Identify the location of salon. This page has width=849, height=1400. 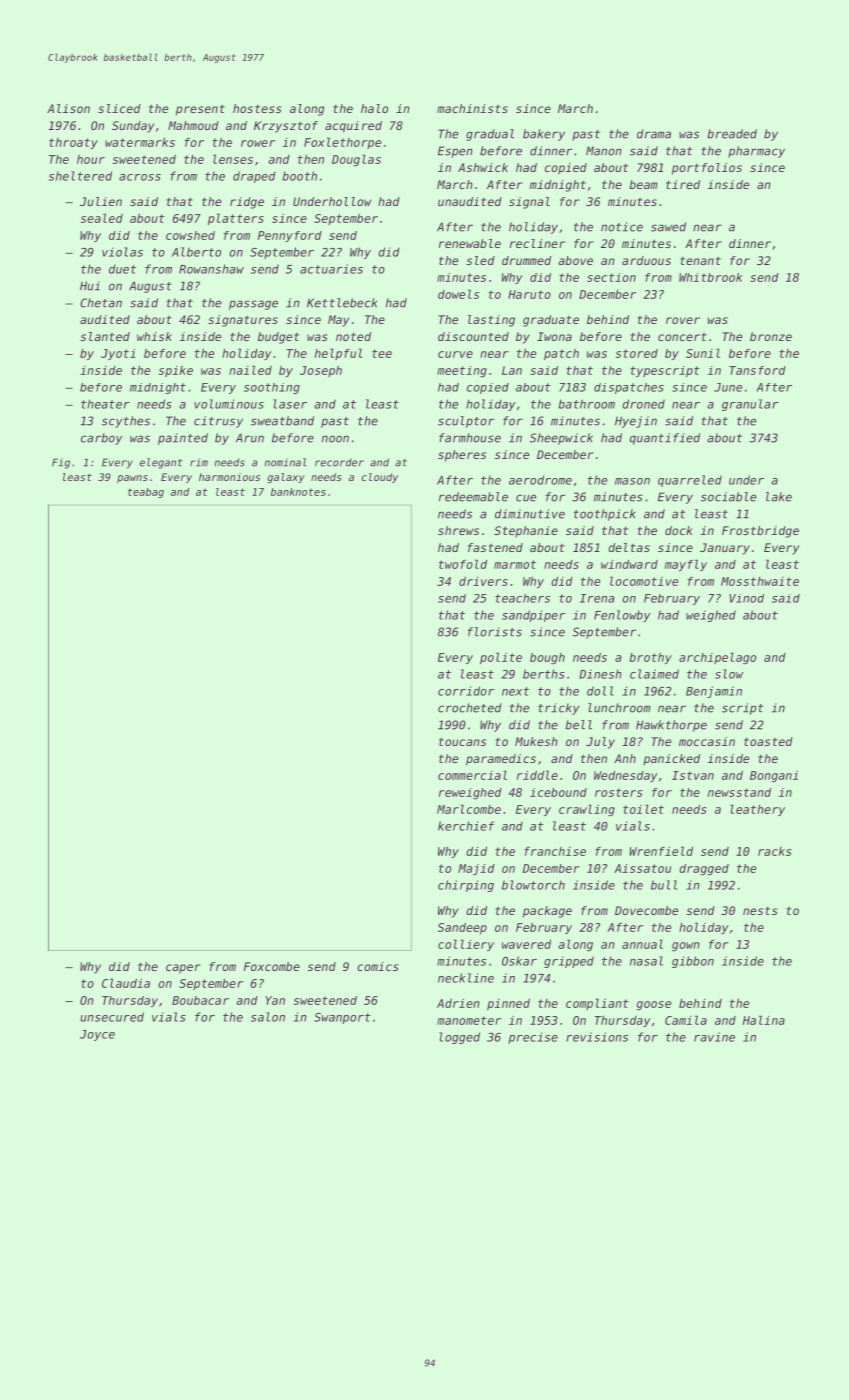
(268, 1017).
